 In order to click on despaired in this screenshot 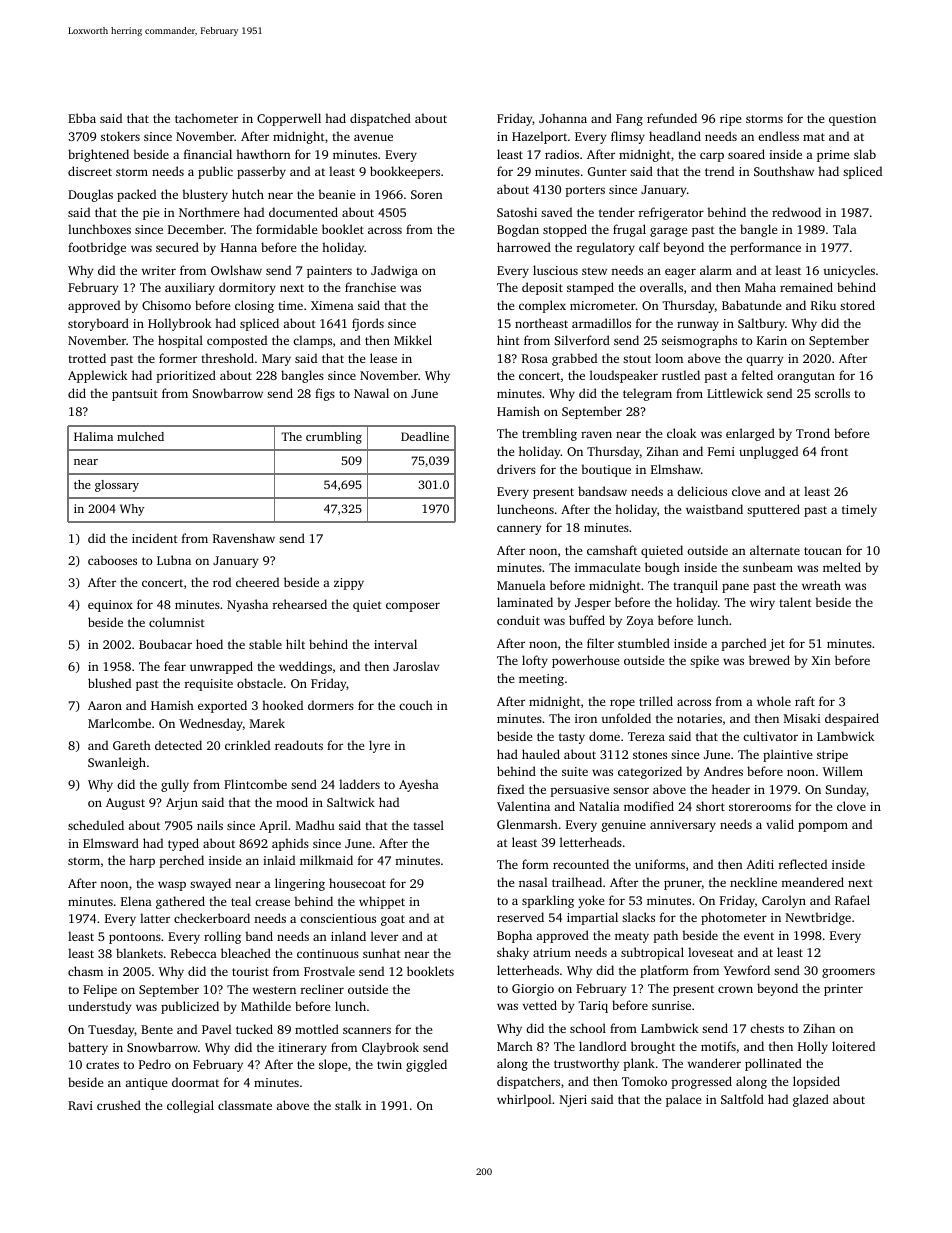, I will do `click(852, 719)`.
